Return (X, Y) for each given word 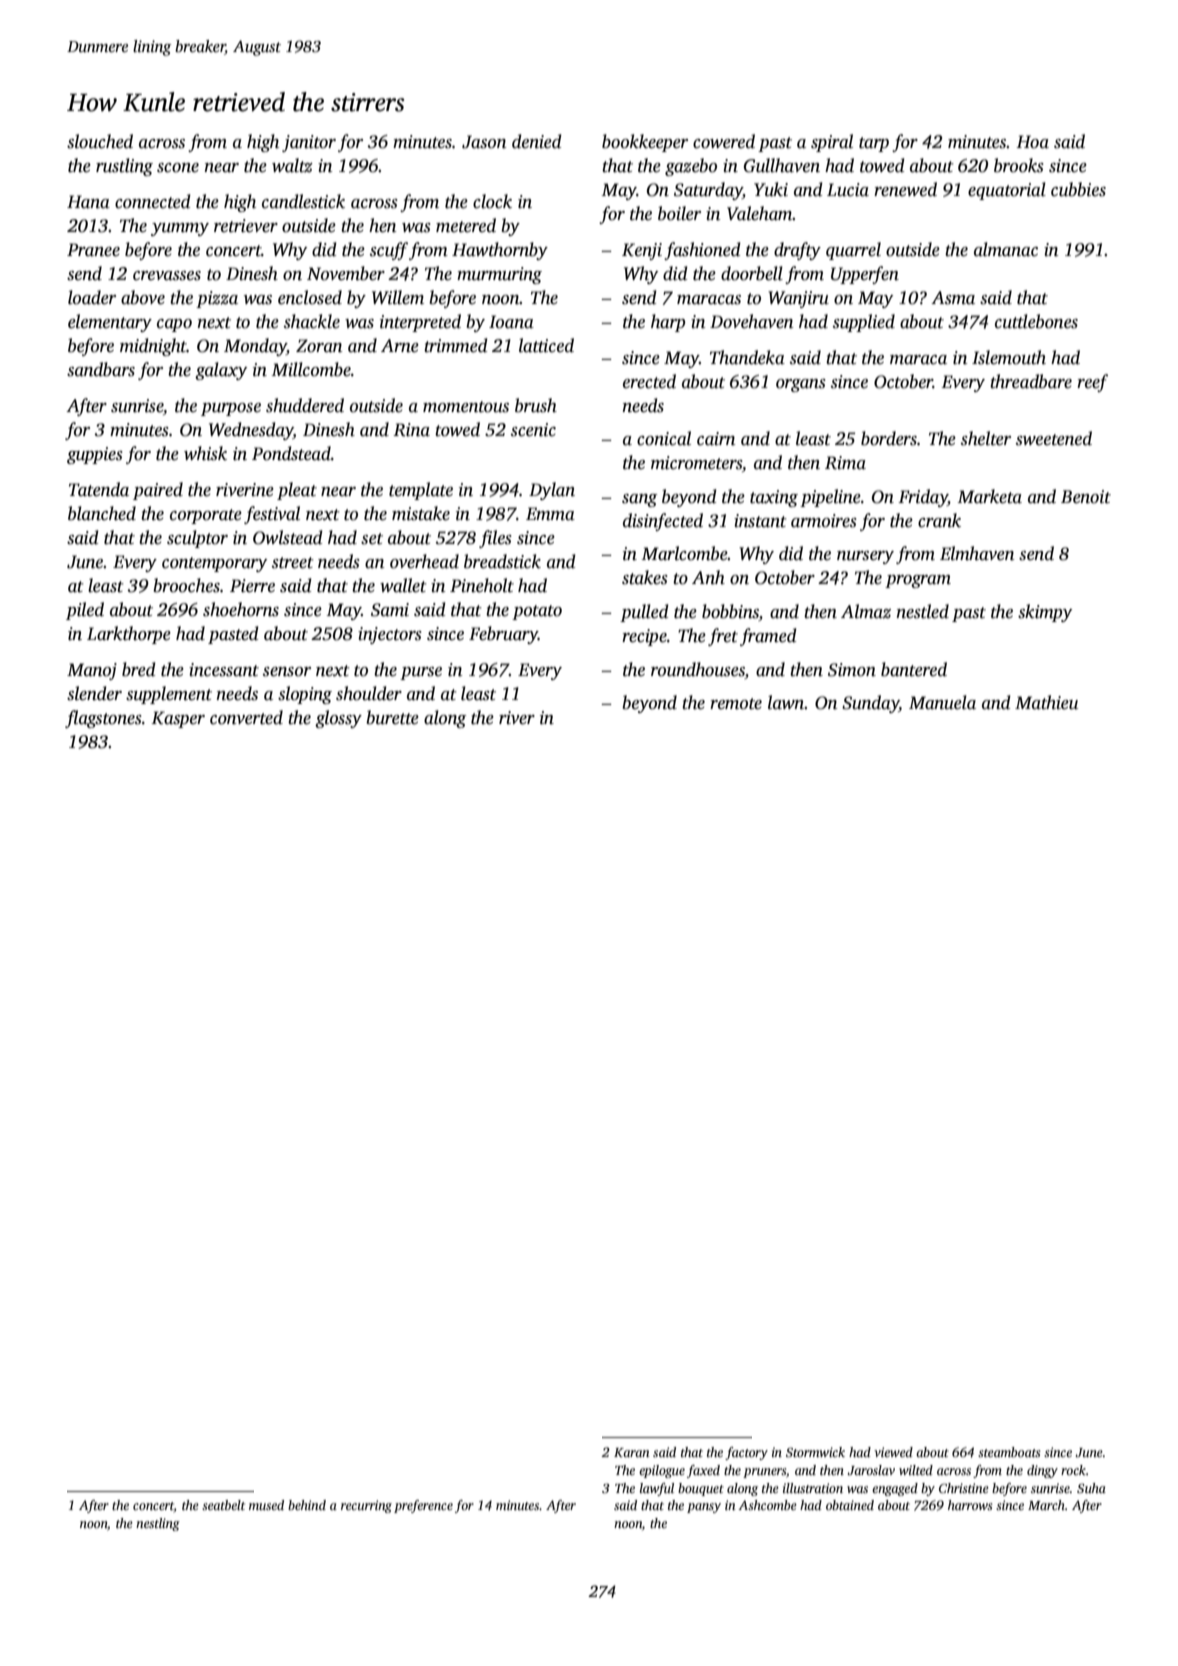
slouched (100, 141)
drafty (797, 251)
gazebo (691, 167)
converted (246, 717)
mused (266, 1505)
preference (423, 1506)
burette (392, 717)
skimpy (1045, 613)
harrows (970, 1505)
